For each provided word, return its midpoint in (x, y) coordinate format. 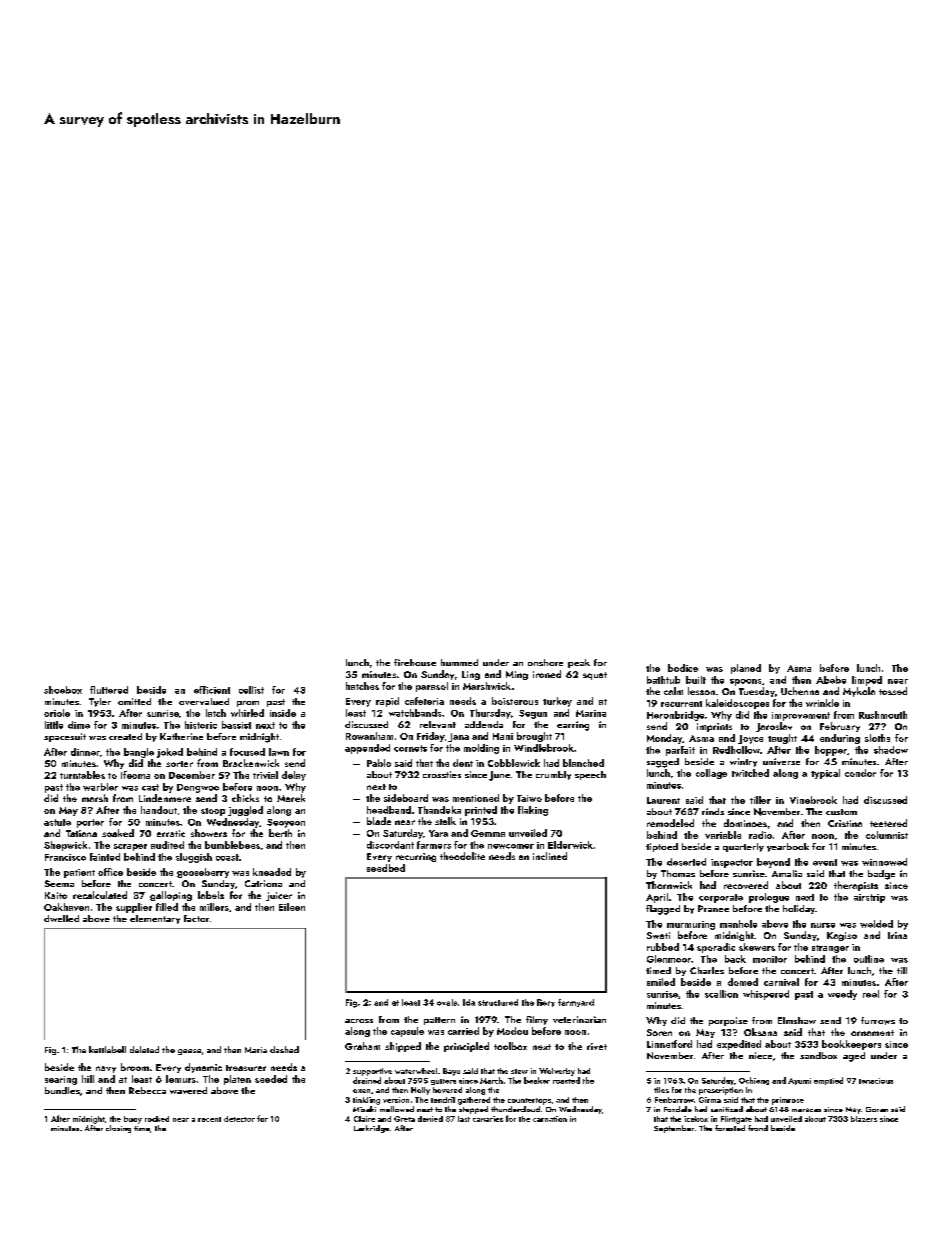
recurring (416, 857)
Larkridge (371, 1129)
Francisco (65, 857)
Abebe (831, 680)
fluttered (109, 690)
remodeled (670, 823)
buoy (133, 1120)
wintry (743, 762)
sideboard (406, 798)
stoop (213, 812)
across (359, 1021)
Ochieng (754, 1081)
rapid (387, 702)
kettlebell (107, 1049)
